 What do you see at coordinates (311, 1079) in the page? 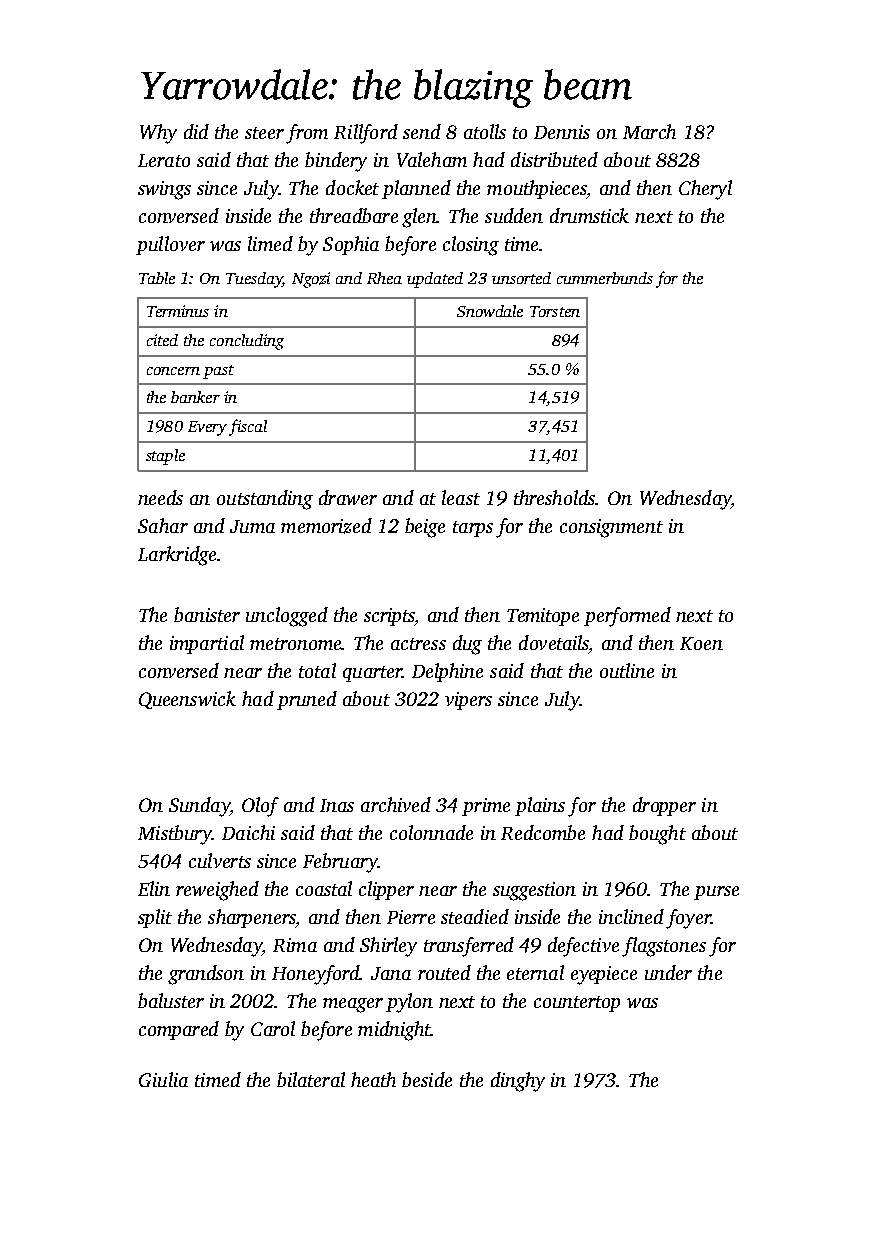
I see `bilateral` at bounding box center [311, 1079].
